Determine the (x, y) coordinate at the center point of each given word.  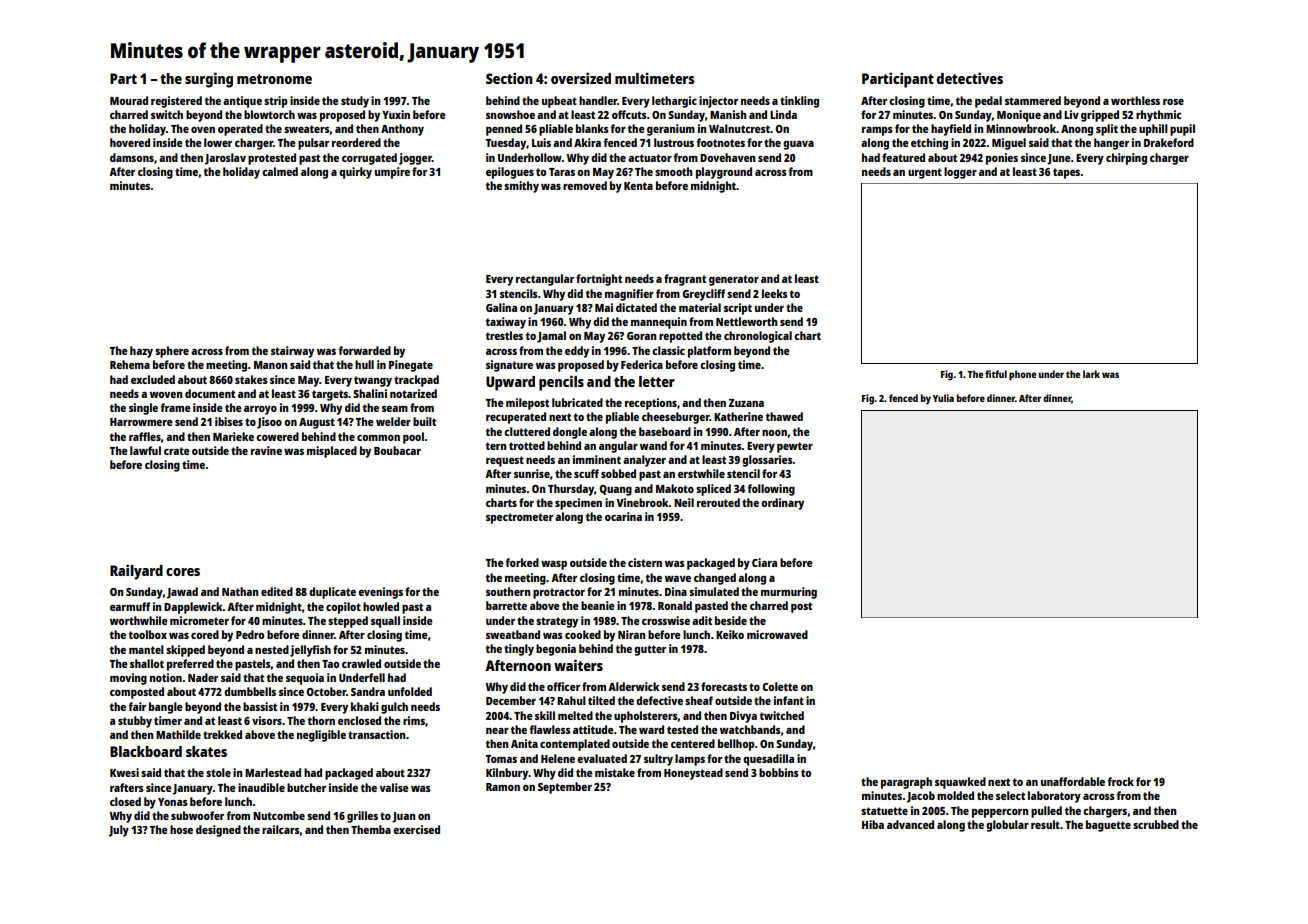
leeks (775, 293)
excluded (153, 379)
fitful (996, 374)
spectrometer (519, 518)
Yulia (943, 398)
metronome (274, 79)
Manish (728, 114)
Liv (1071, 114)
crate (177, 451)
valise (394, 787)
